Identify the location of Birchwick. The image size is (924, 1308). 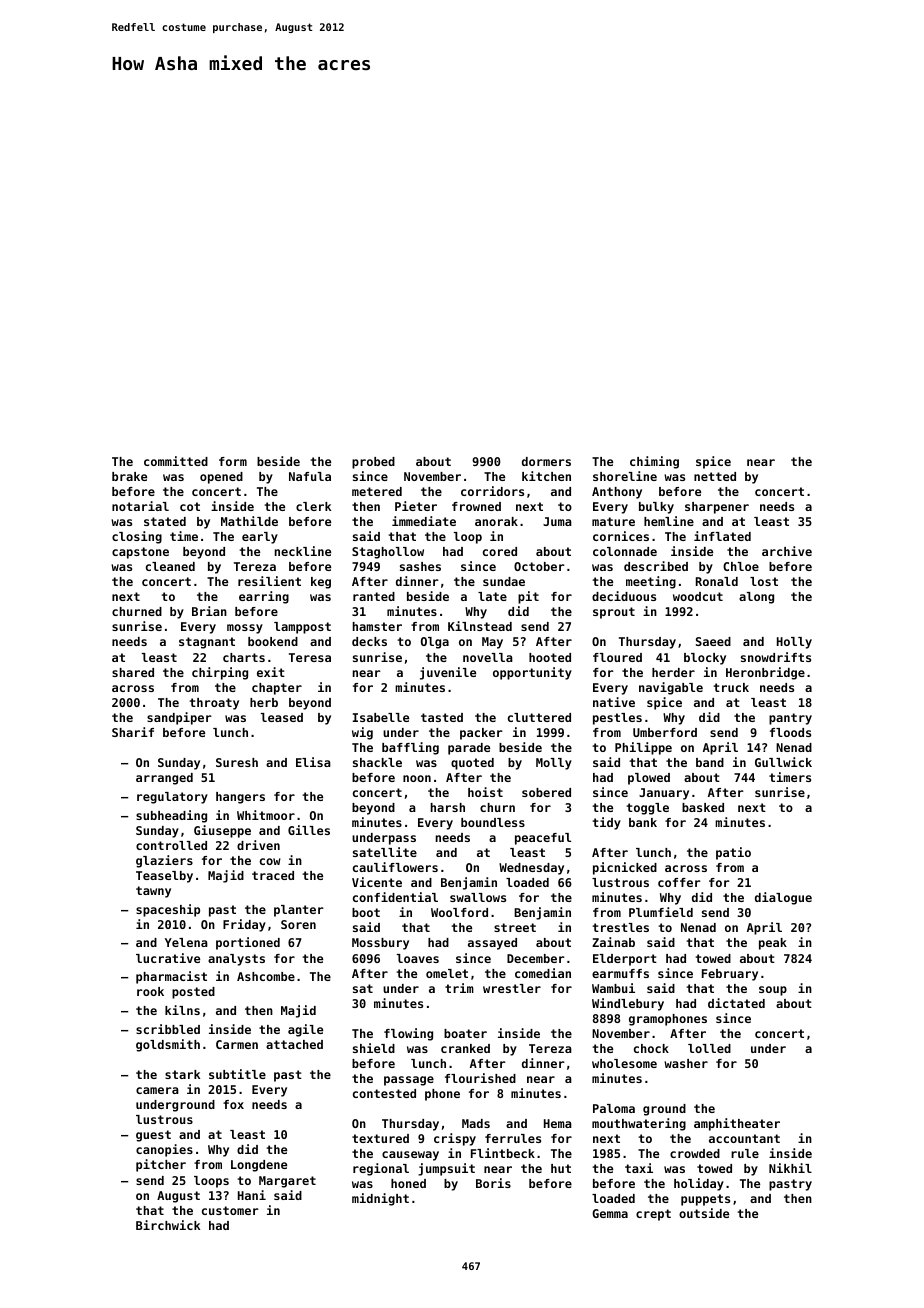
(168, 1225).
